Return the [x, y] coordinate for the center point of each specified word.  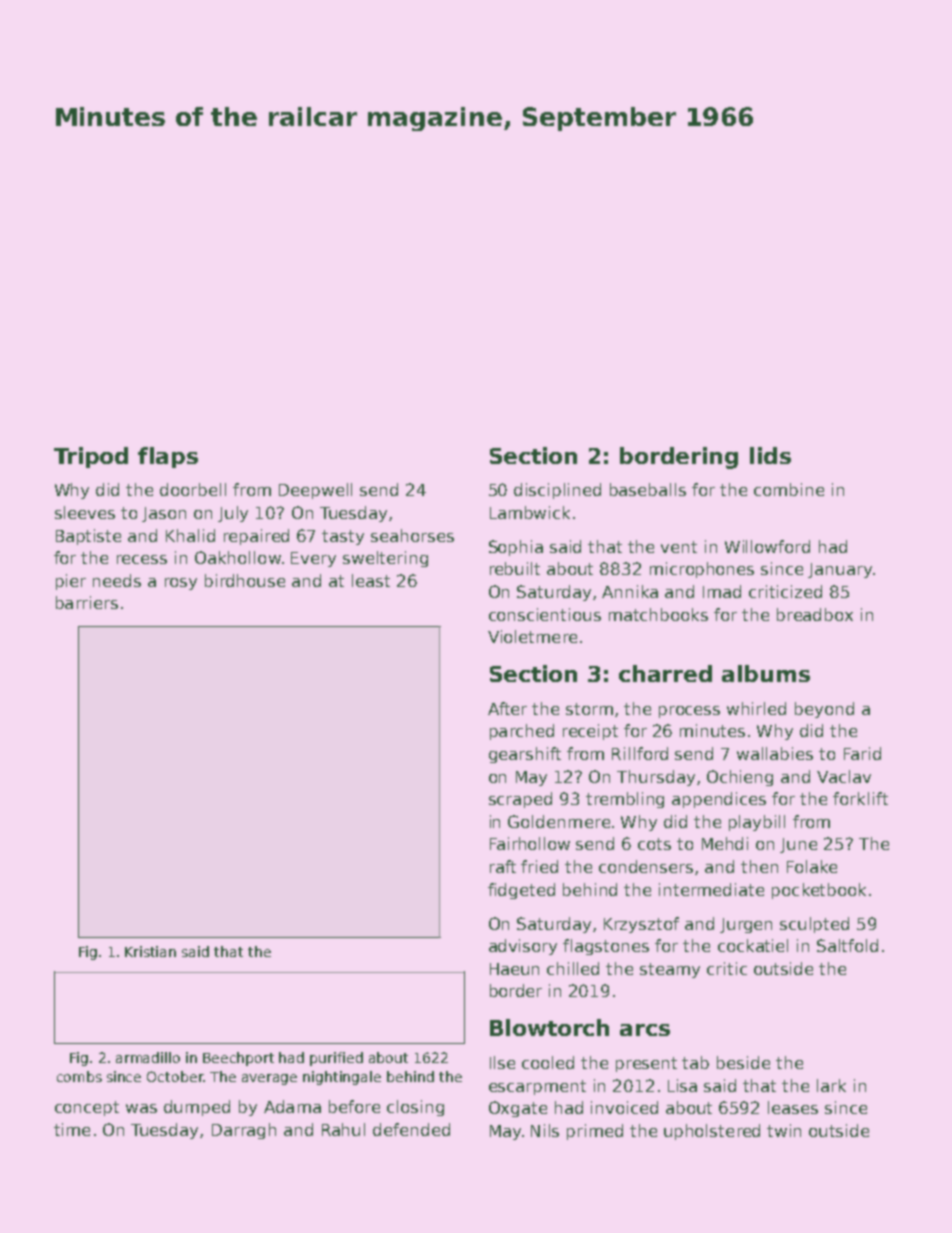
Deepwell [315, 491]
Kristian [150, 951]
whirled [756, 708]
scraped [520, 800]
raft [503, 866]
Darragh [244, 1131]
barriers [87, 602]
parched [522, 732]
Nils [545, 1130]
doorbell [193, 489]
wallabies [775, 753]
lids [770, 455]
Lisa [682, 1085]
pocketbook [819, 891]
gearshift [525, 755]
